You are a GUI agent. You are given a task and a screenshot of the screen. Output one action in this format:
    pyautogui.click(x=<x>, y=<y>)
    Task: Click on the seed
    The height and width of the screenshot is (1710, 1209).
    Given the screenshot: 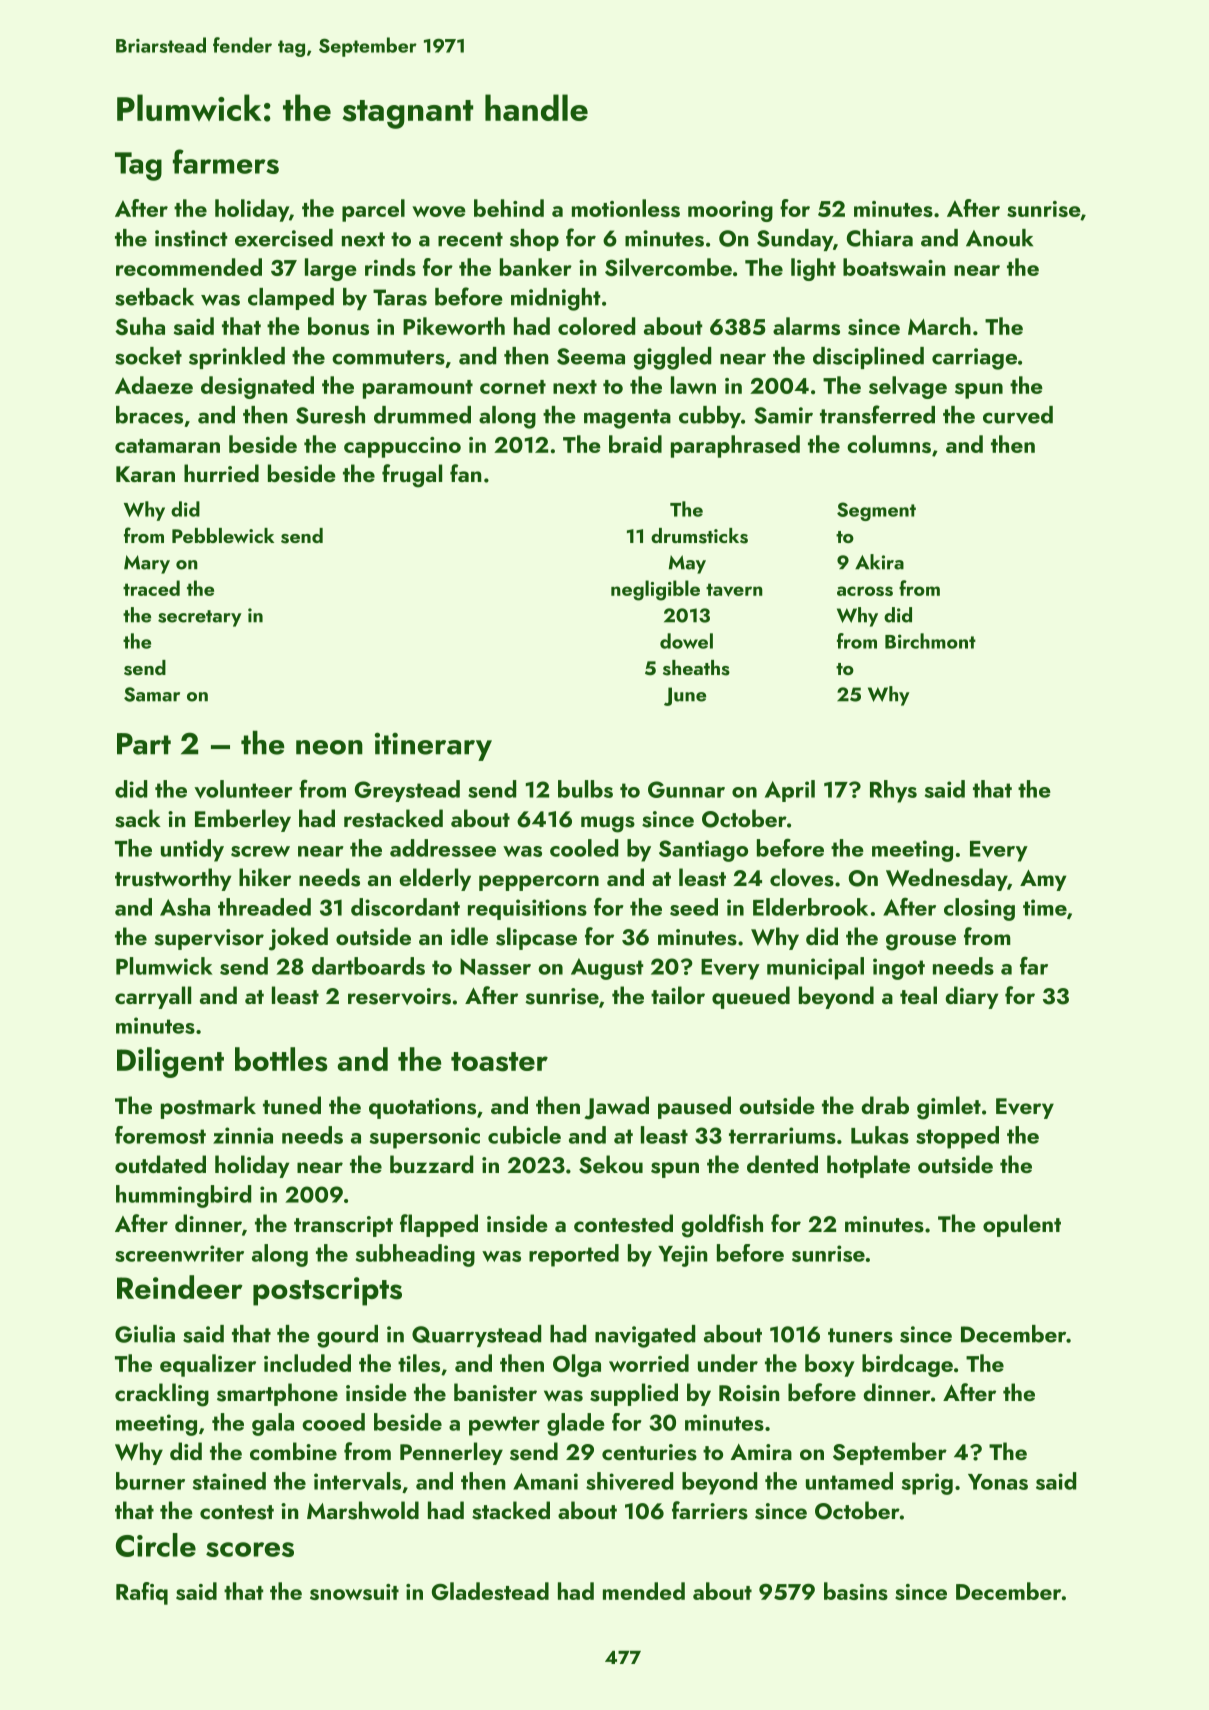 What is the action you would take?
    pyautogui.click(x=694, y=907)
